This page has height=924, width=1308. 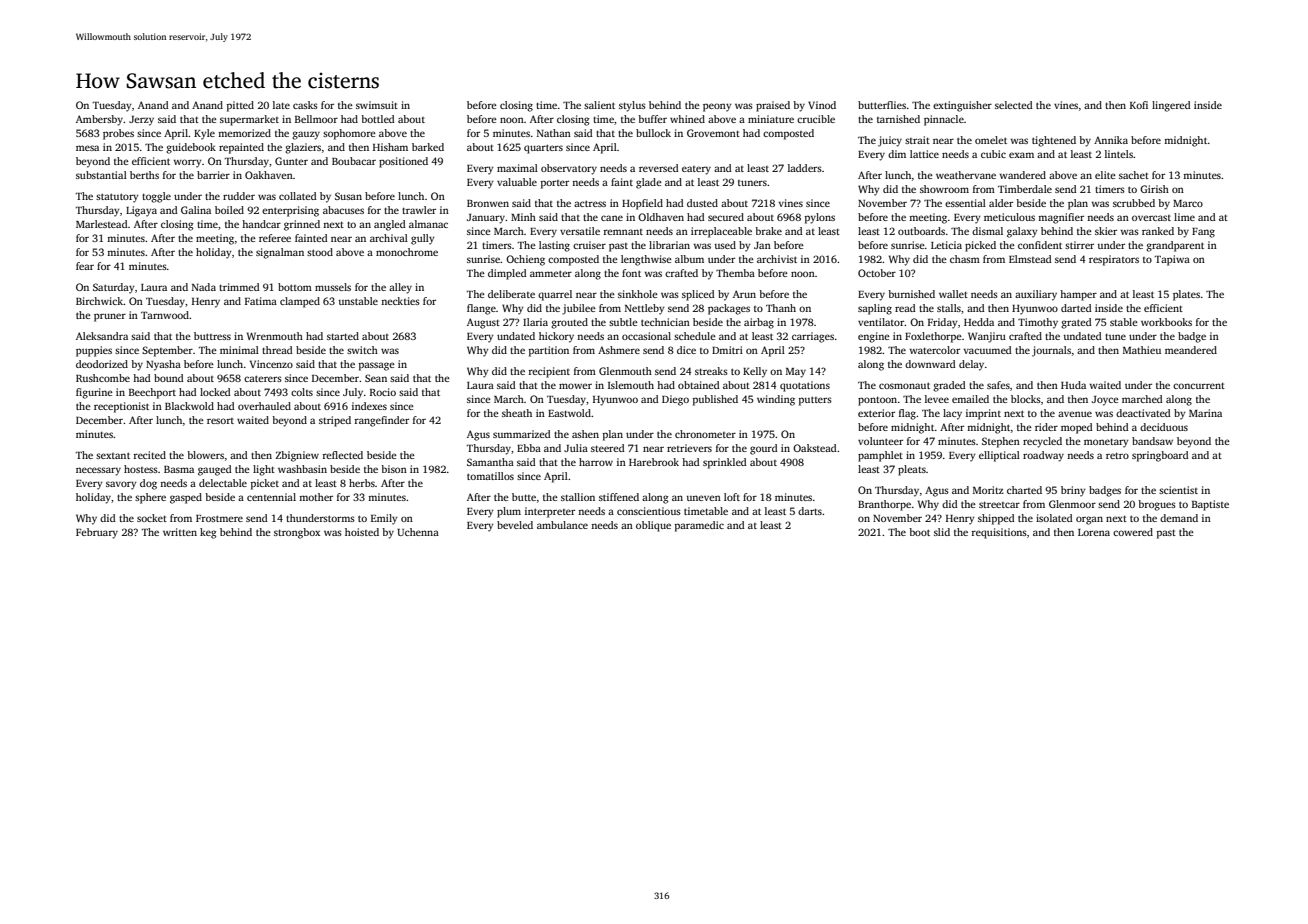 What do you see at coordinates (240, 106) in the page?
I see `pitted` at bounding box center [240, 106].
